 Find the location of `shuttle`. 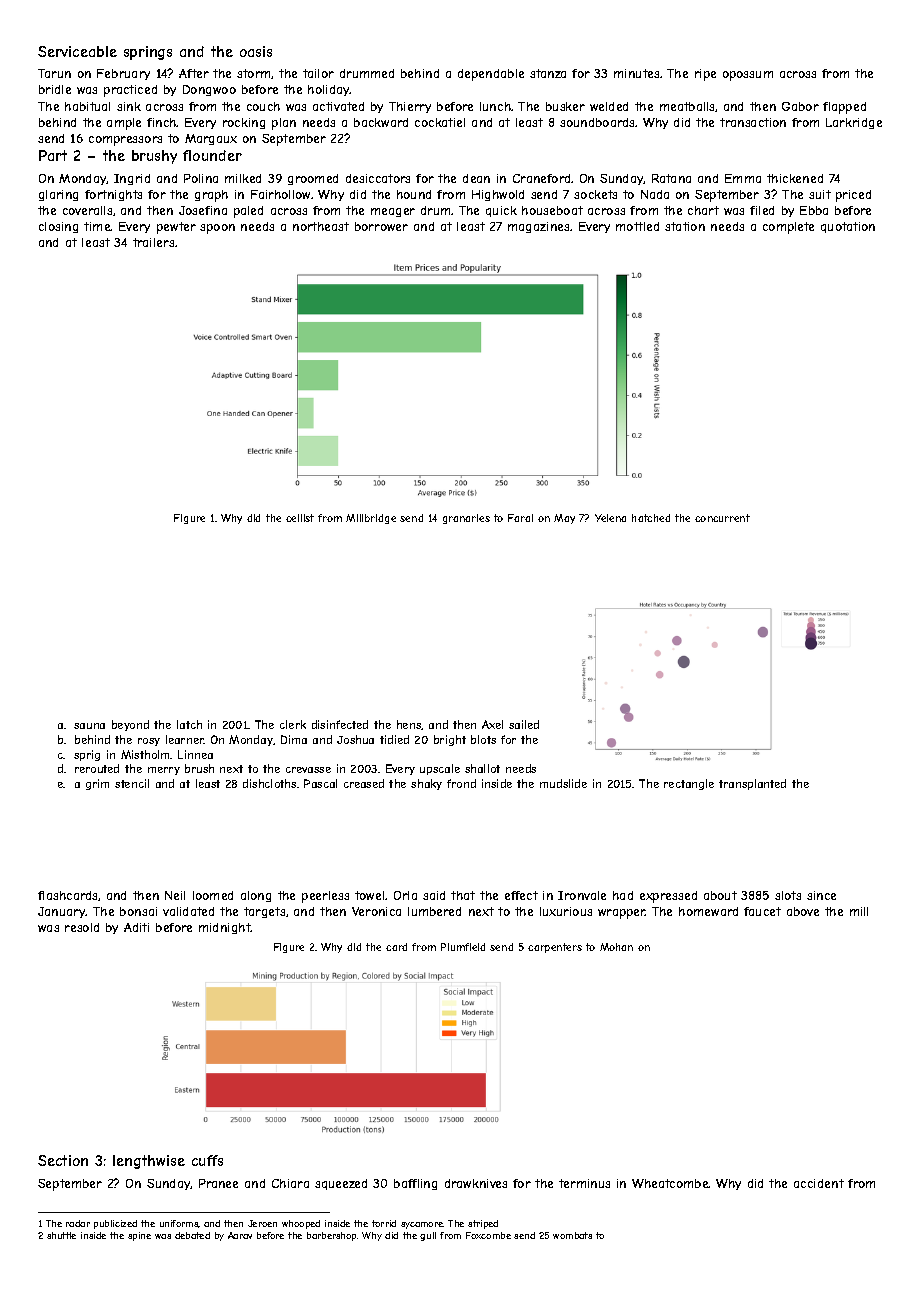

shuttle is located at coordinates (61, 1235).
